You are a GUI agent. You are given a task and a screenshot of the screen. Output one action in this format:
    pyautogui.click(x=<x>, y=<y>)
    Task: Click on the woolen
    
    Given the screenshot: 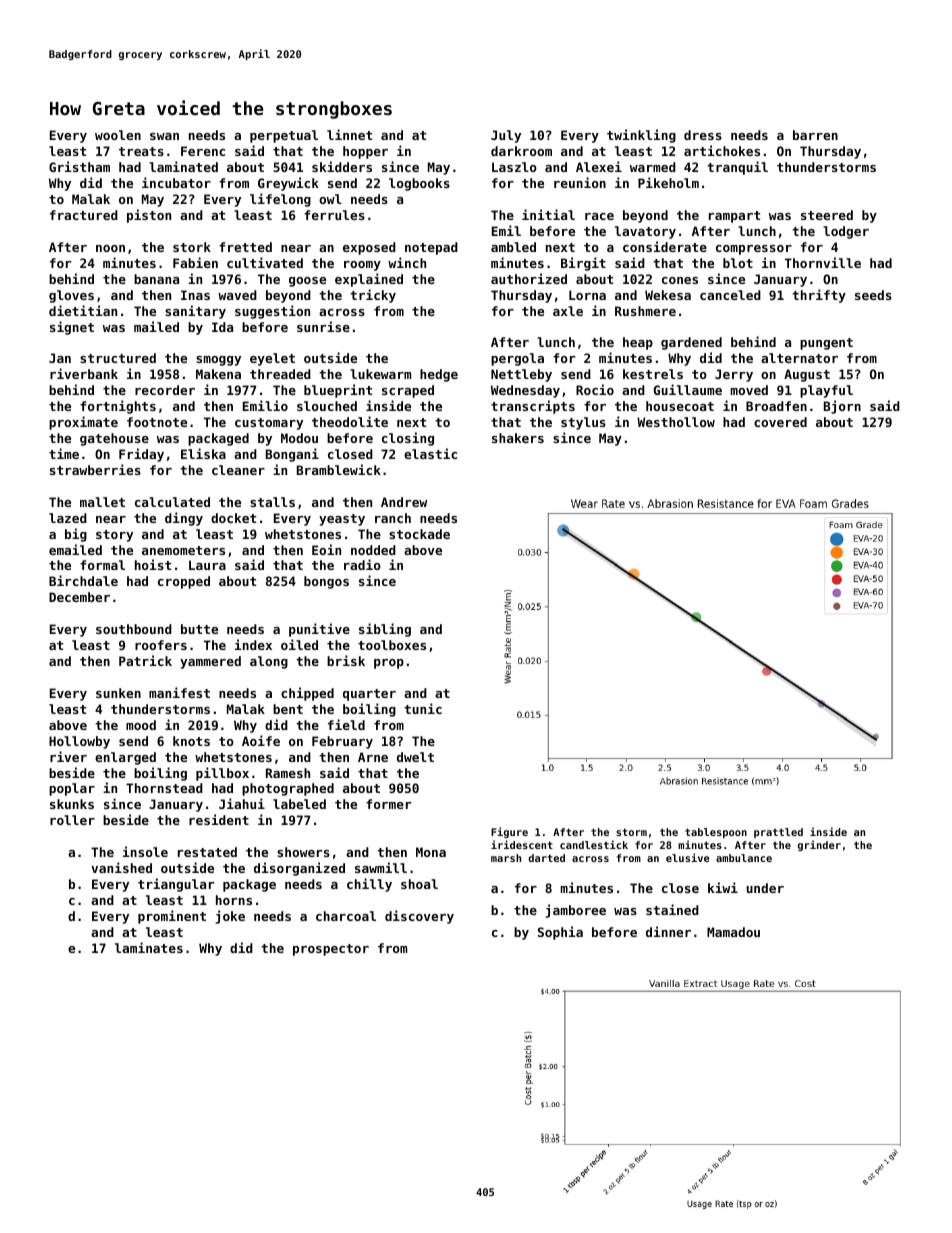 What is the action you would take?
    pyautogui.click(x=118, y=135)
